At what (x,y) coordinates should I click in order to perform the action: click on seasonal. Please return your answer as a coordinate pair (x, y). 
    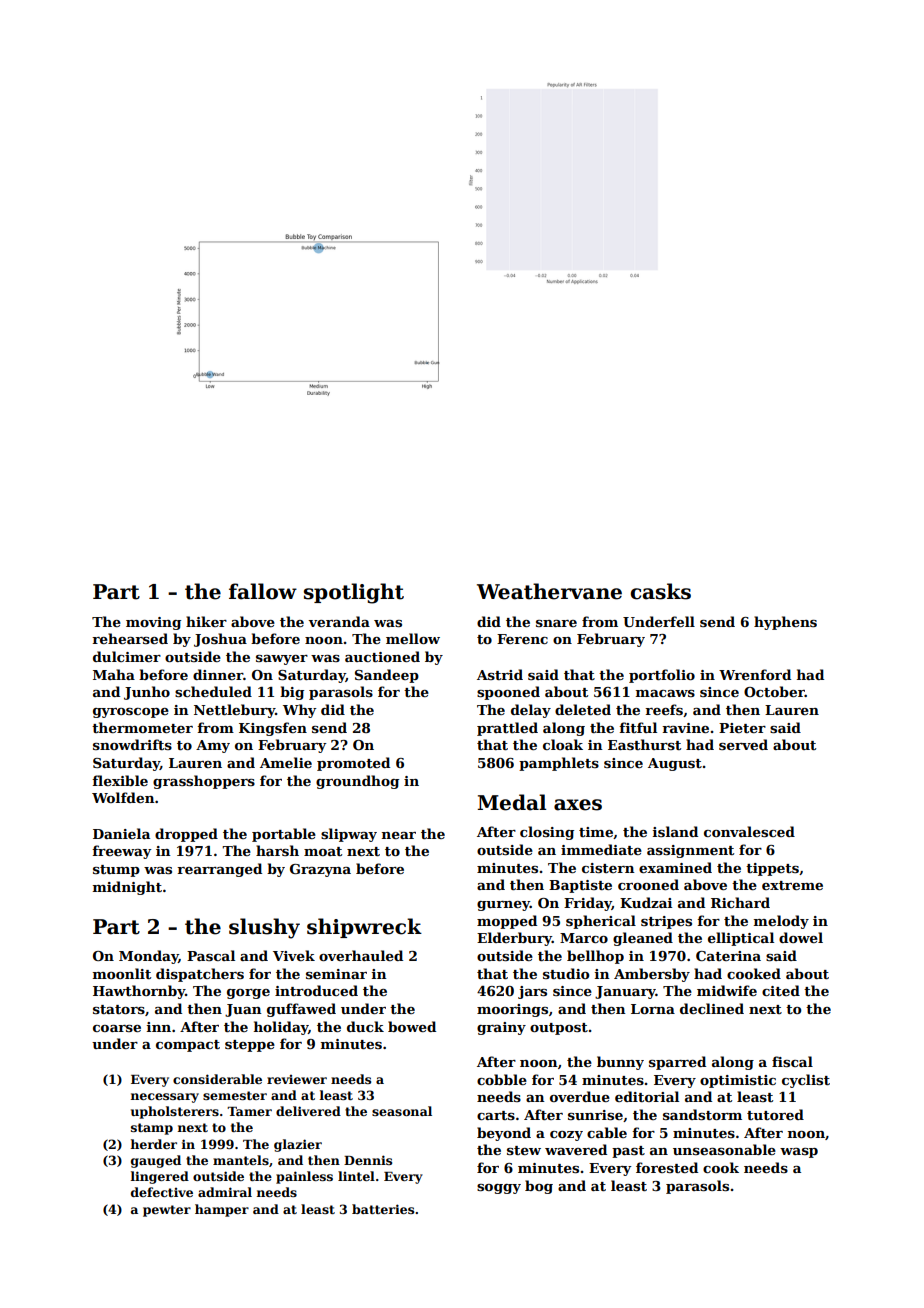
    Looking at the image, I should click on (402, 1111).
